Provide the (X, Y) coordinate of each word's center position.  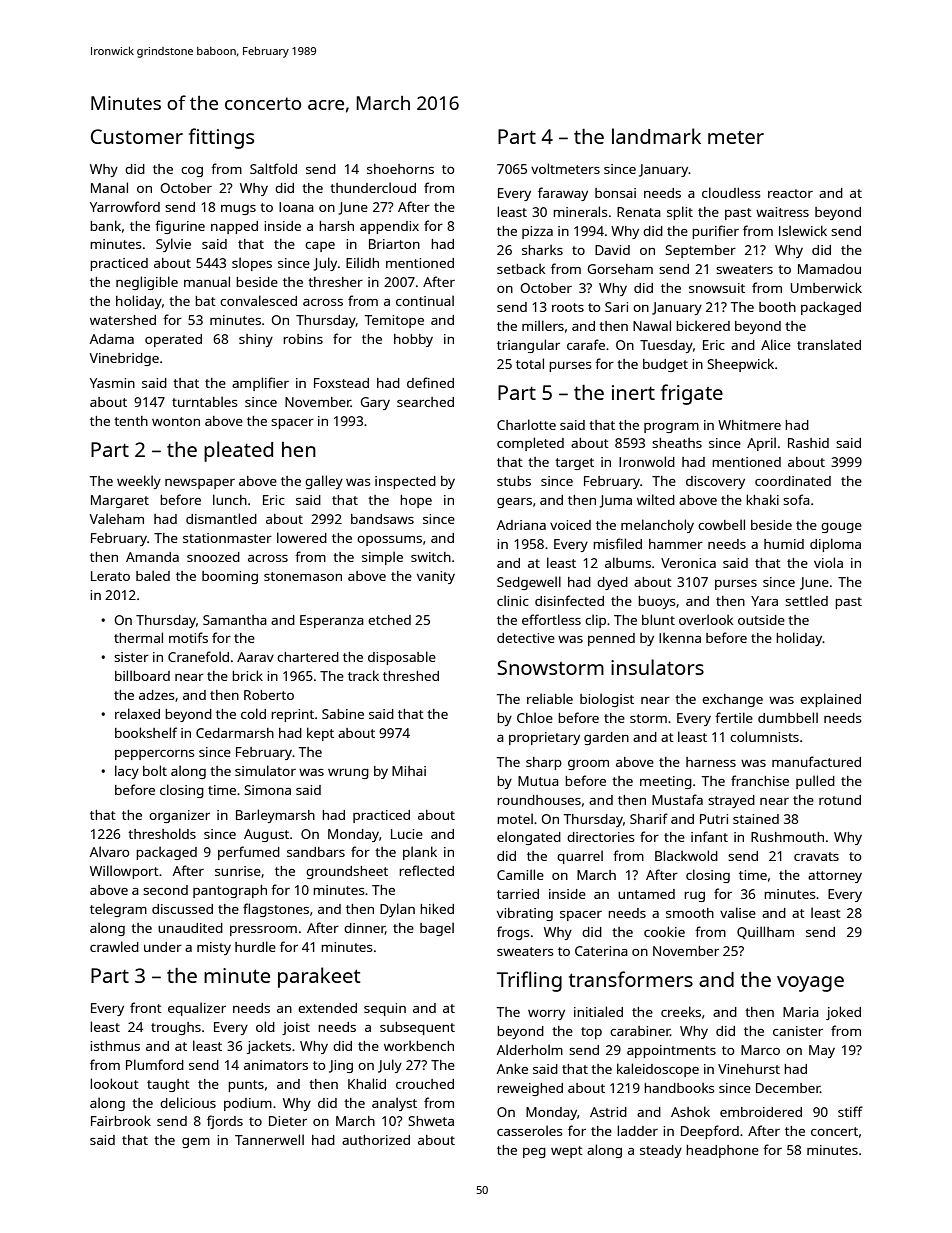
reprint (292, 715)
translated (829, 344)
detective (526, 638)
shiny (256, 340)
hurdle (255, 946)
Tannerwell (269, 1139)
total (530, 363)
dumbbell (788, 717)
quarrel (580, 857)
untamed (646, 894)
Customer (137, 136)
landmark (656, 136)
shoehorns (400, 169)
